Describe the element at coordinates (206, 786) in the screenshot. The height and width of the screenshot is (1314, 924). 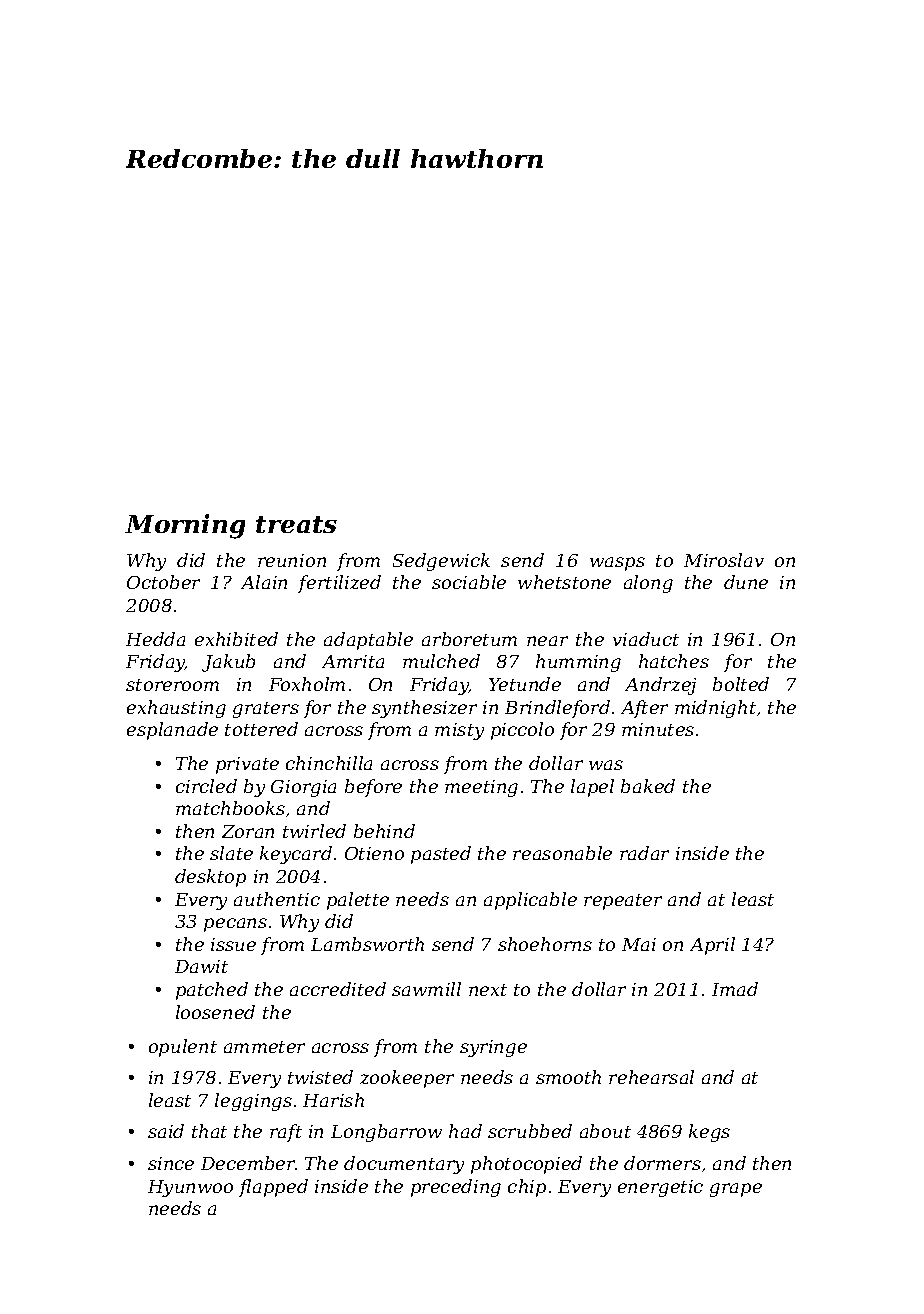
I see `circled` at that location.
